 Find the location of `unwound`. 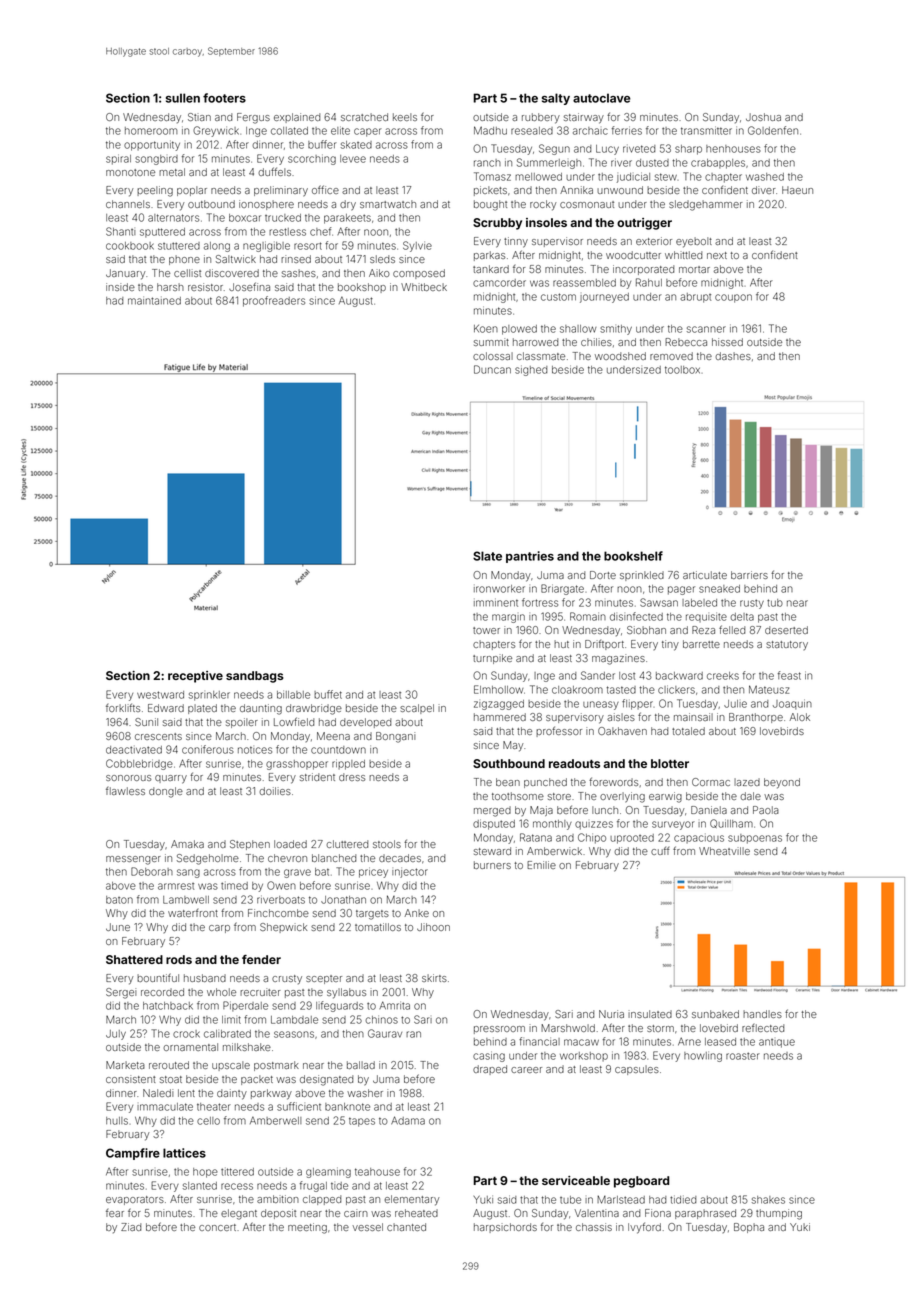

unwound is located at coordinates (620, 190).
